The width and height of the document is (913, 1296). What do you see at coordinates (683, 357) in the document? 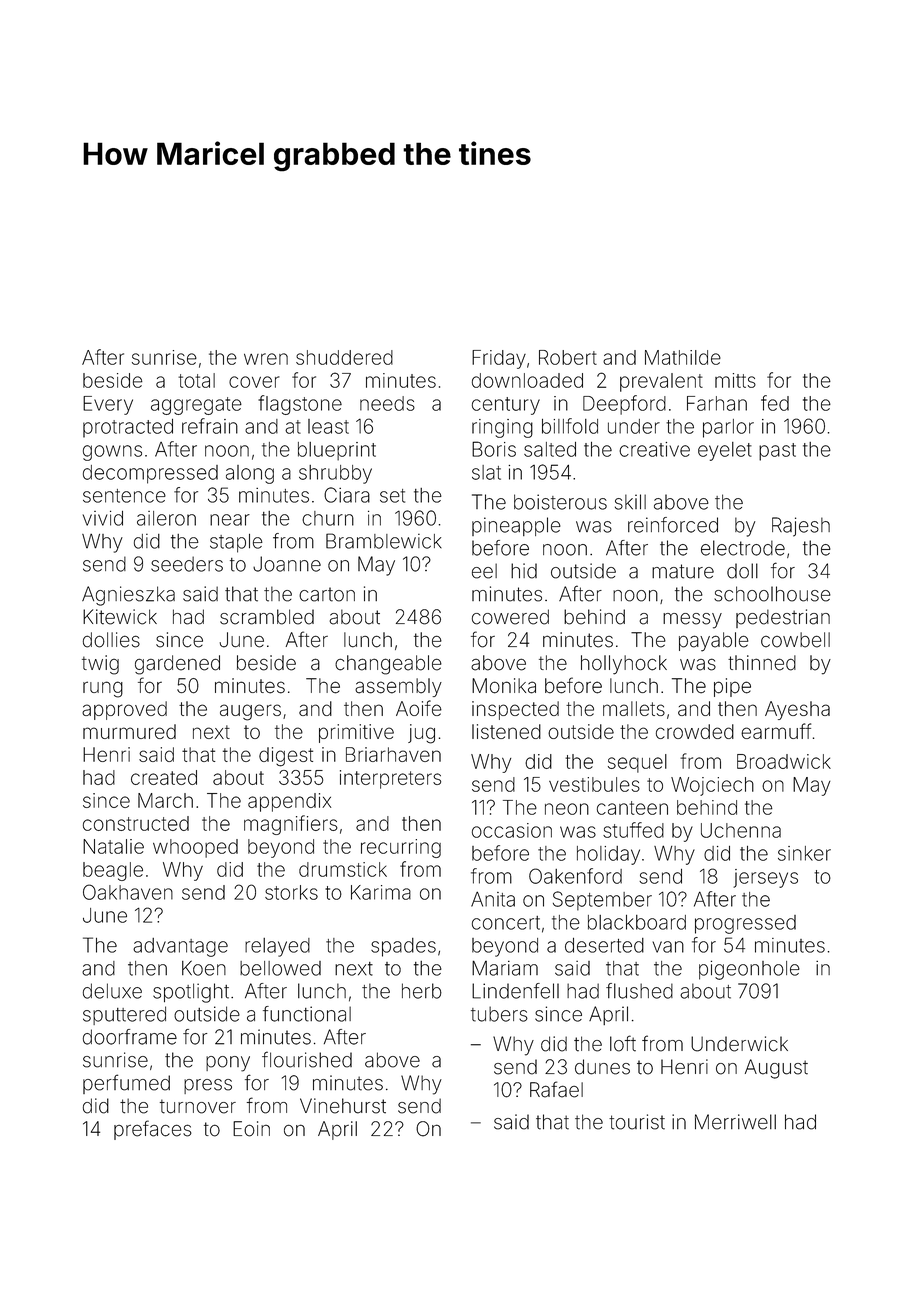
I see `Mathilde` at bounding box center [683, 357].
